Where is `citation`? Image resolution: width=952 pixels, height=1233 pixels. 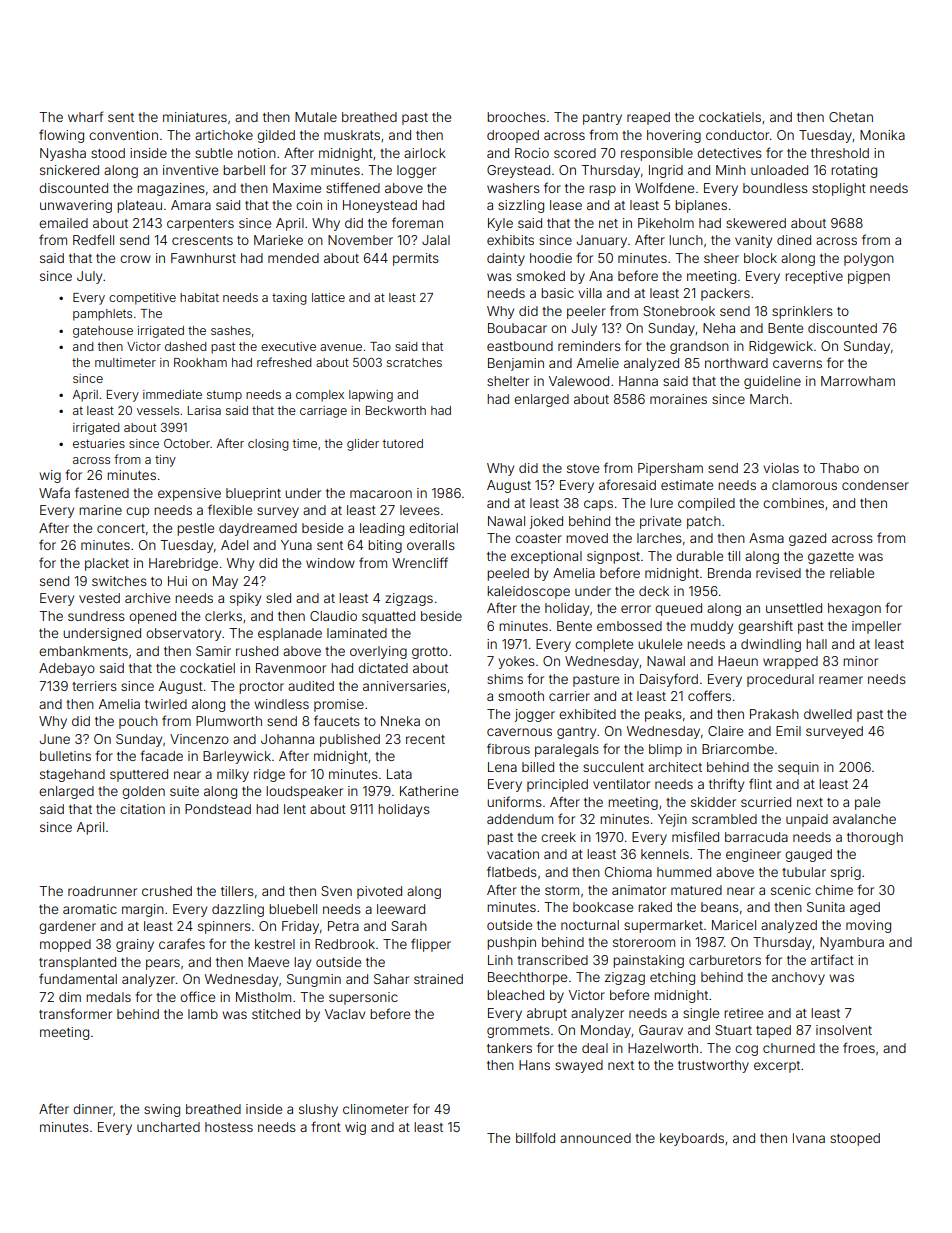
citation is located at coordinates (142, 809).
